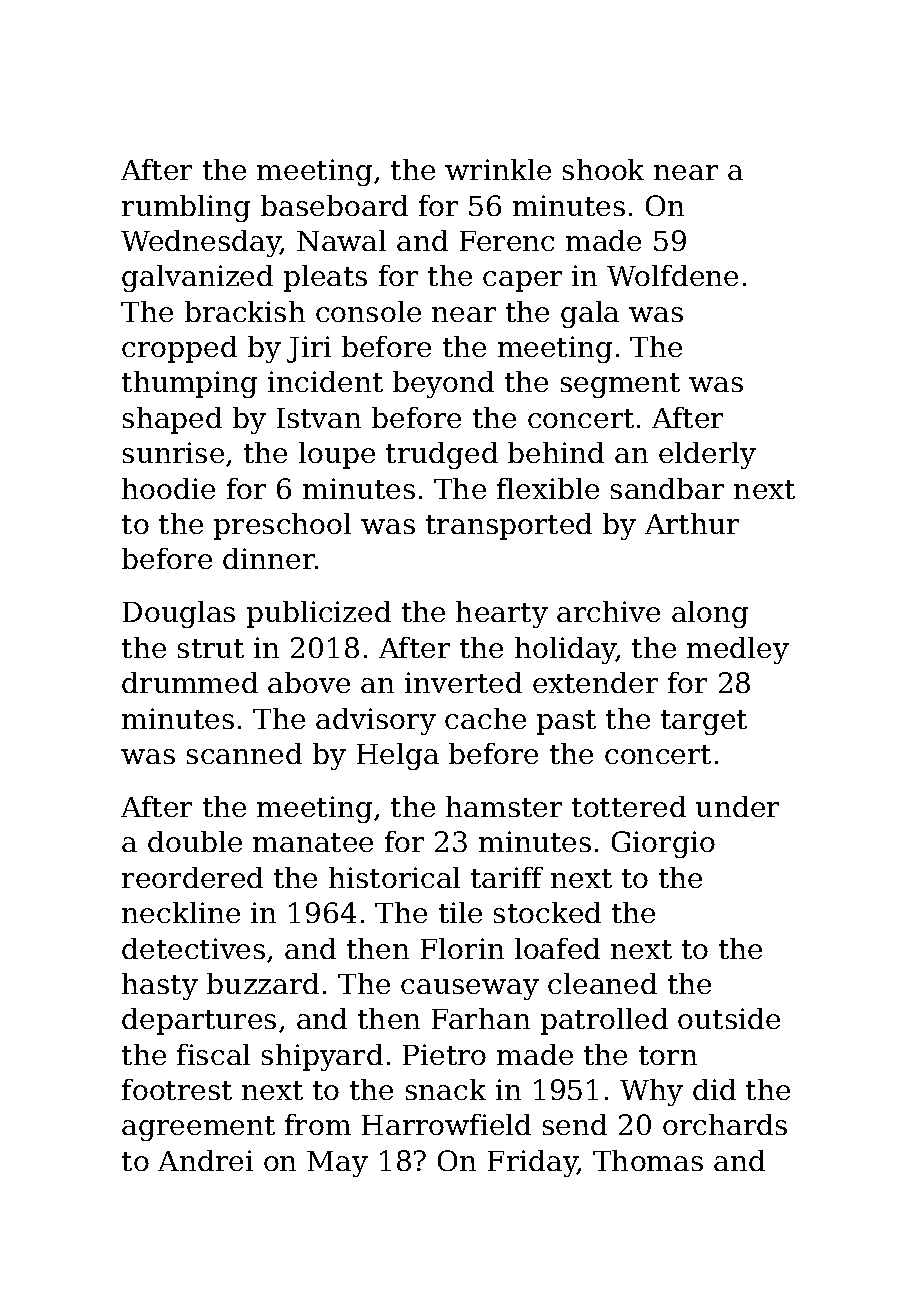  Describe the element at coordinates (738, 650) in the screenshot. I see `medley` at that location.
